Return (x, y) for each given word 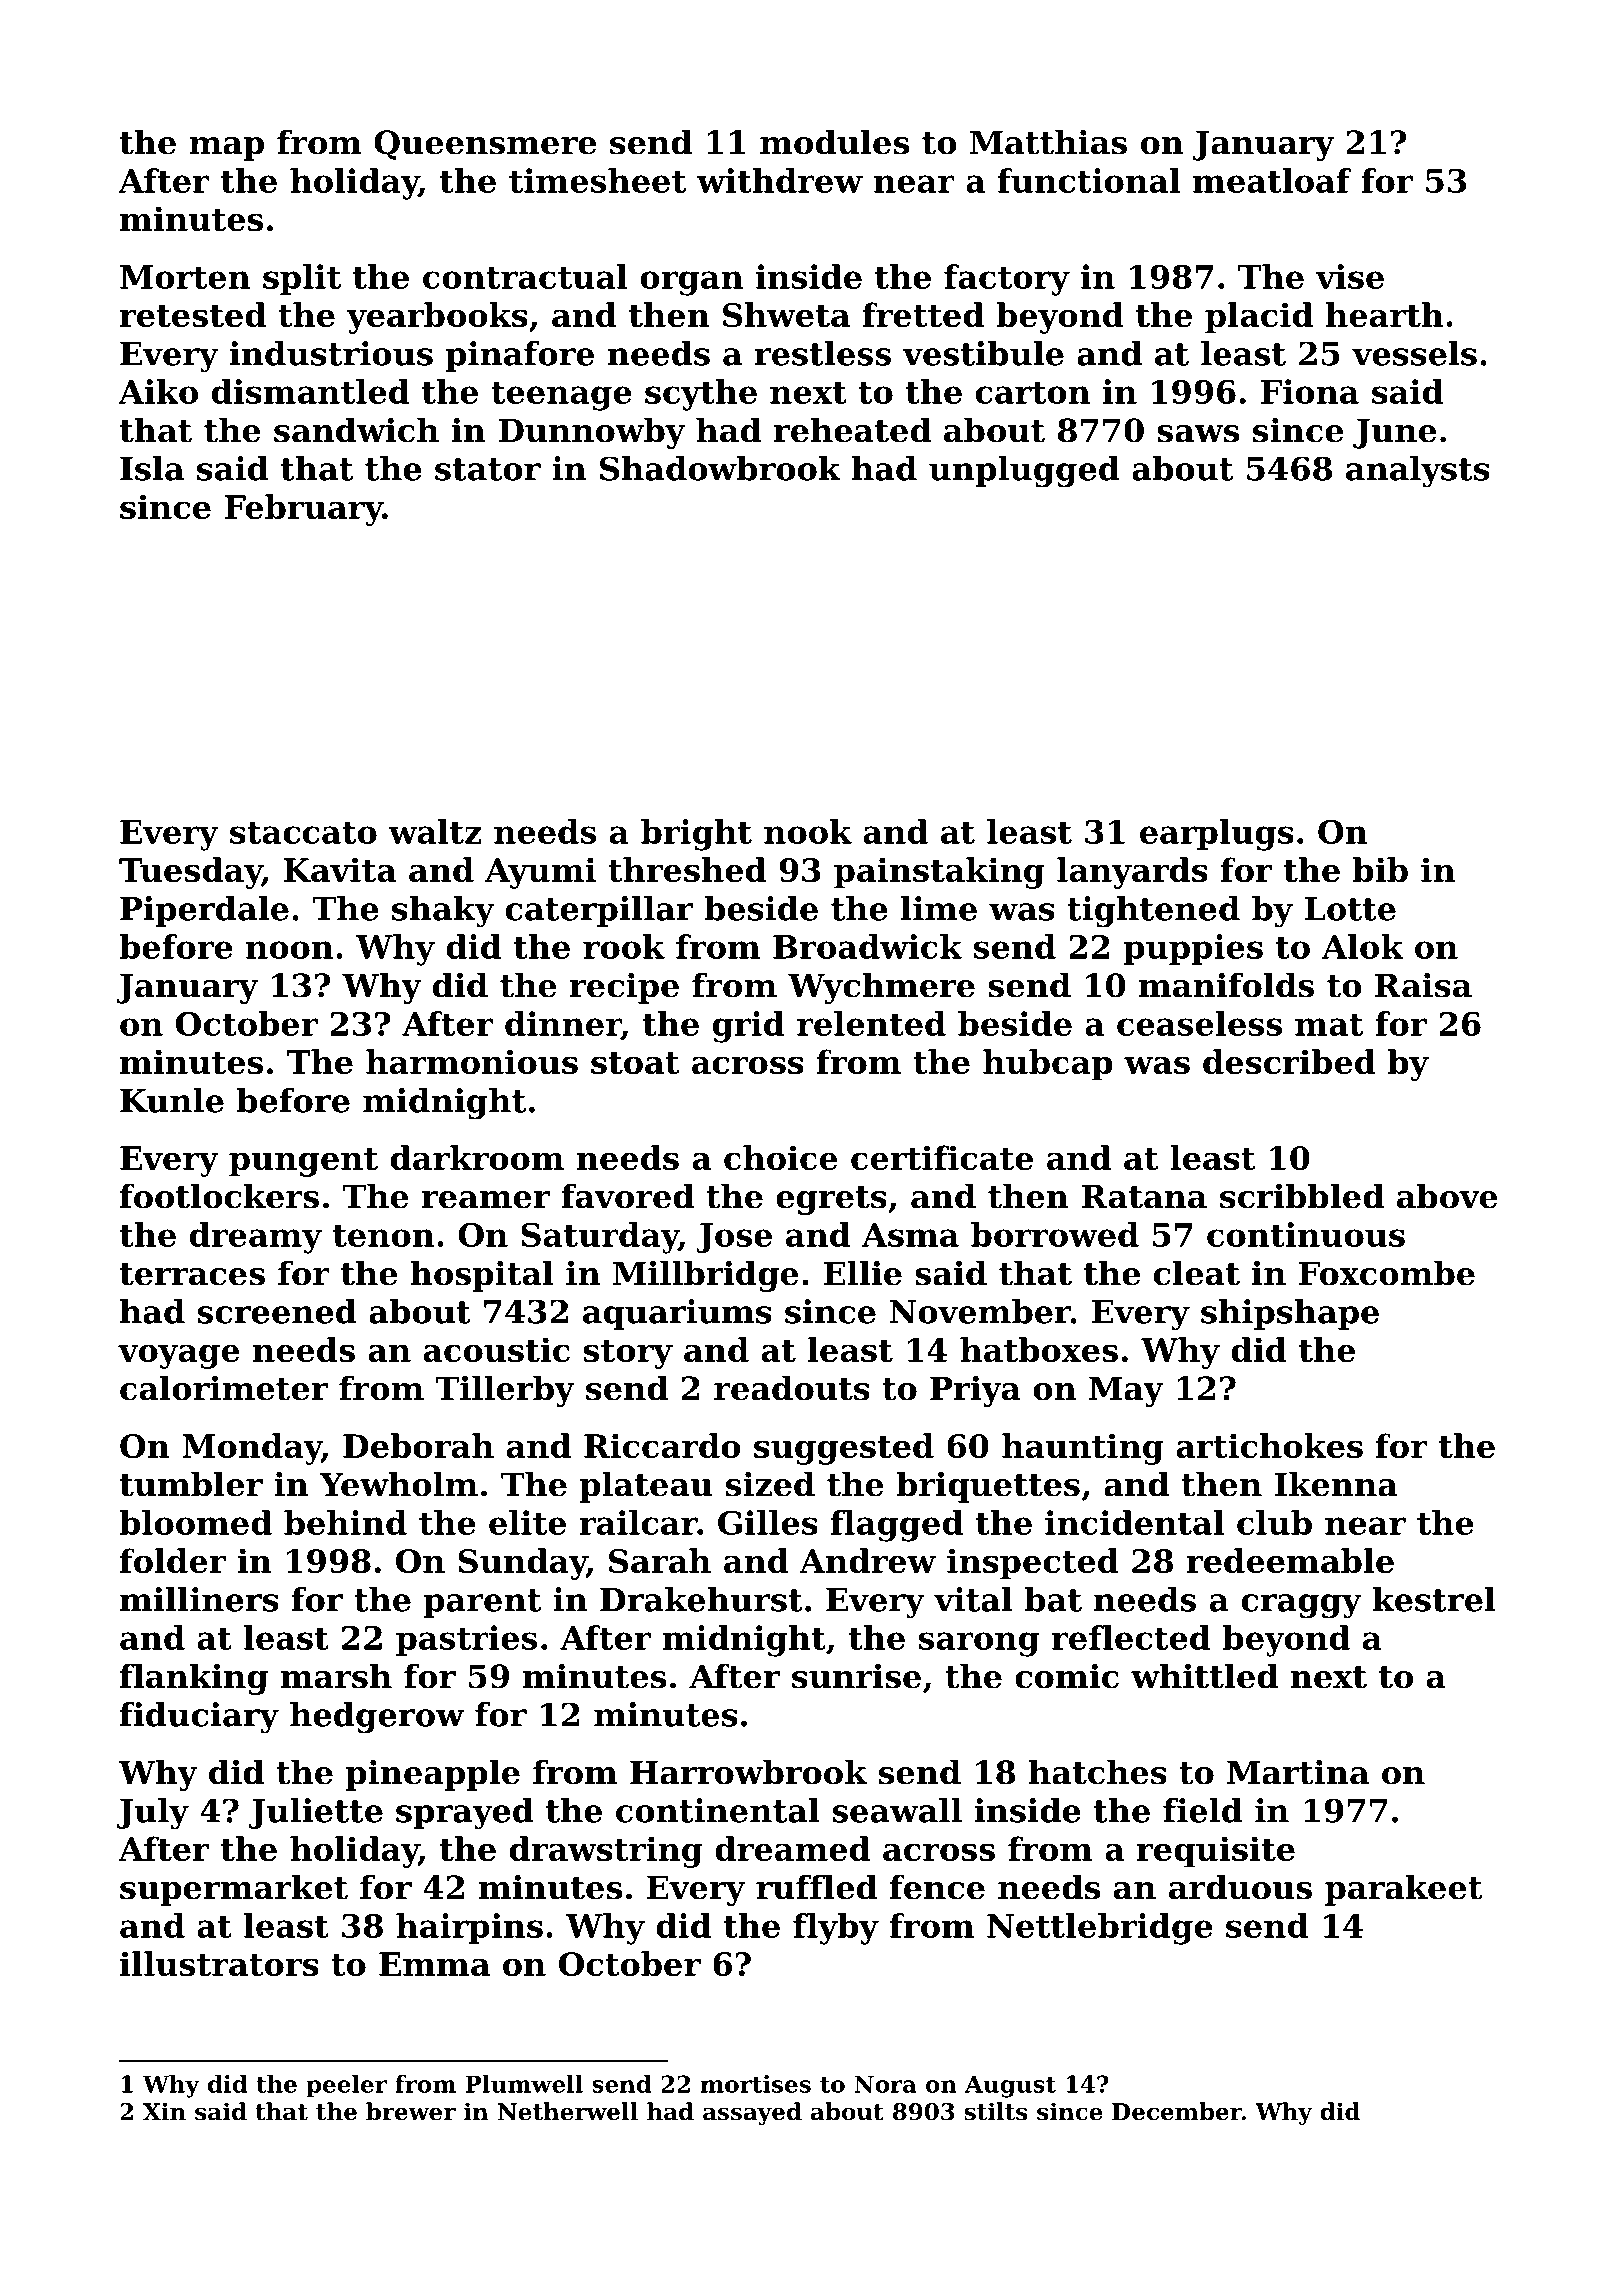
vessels (1414, 353)
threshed (687, 869)
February (303, 510)
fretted (923, 314)
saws (1198, 434)
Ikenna (1335, 1484)
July (152, 1814)
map (226, 149)
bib (1380, 869)
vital (973, 1599)
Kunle (172, 1100)
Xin (164, 2111)
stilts (996, 2111)
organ (691, 283)
